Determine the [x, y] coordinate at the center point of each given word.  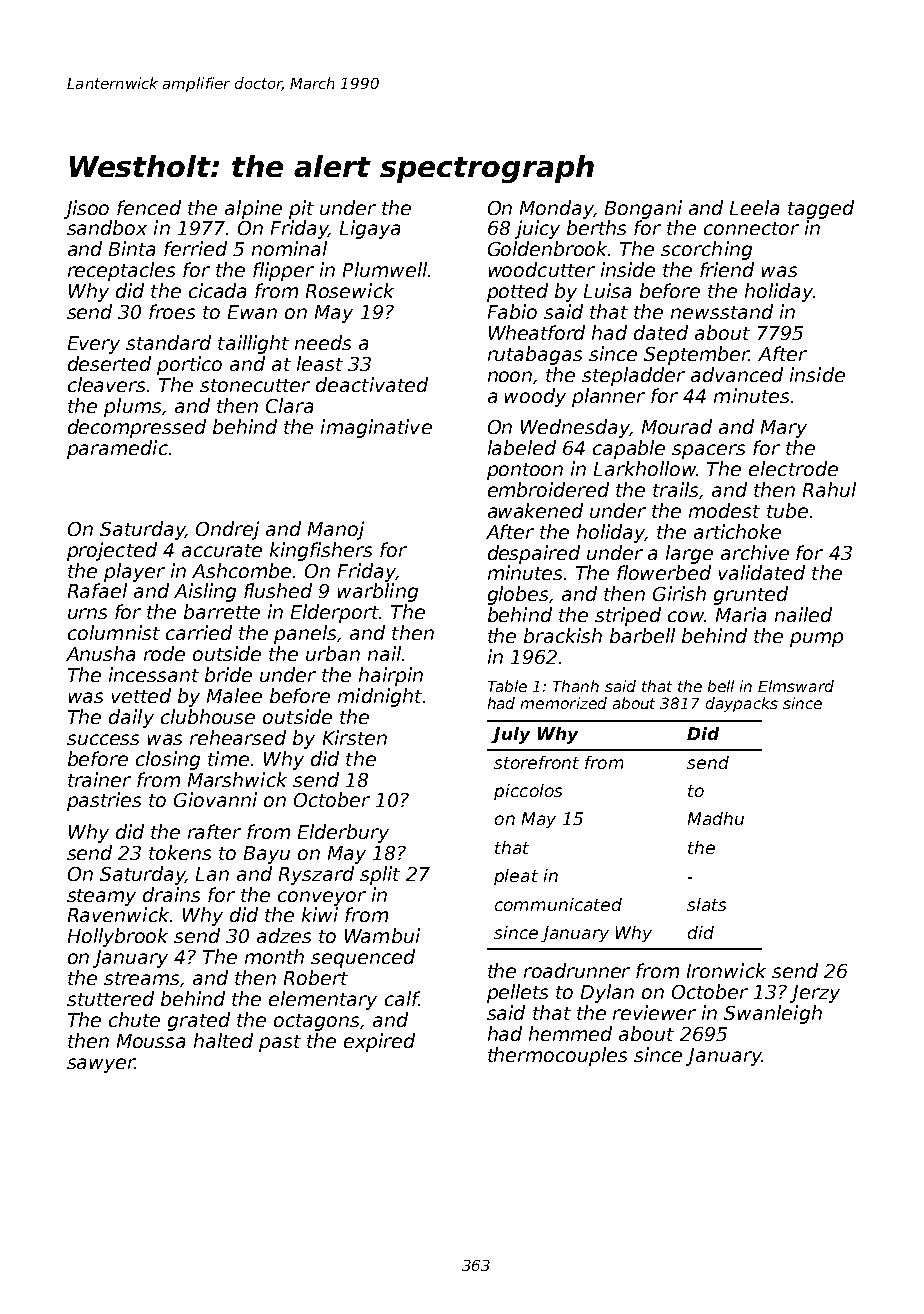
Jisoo [86, 209]
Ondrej [227, 530]
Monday [557, 209]
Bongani [643, 209]
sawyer [101, 1065]
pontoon [525, 471]
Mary [784, 429]
